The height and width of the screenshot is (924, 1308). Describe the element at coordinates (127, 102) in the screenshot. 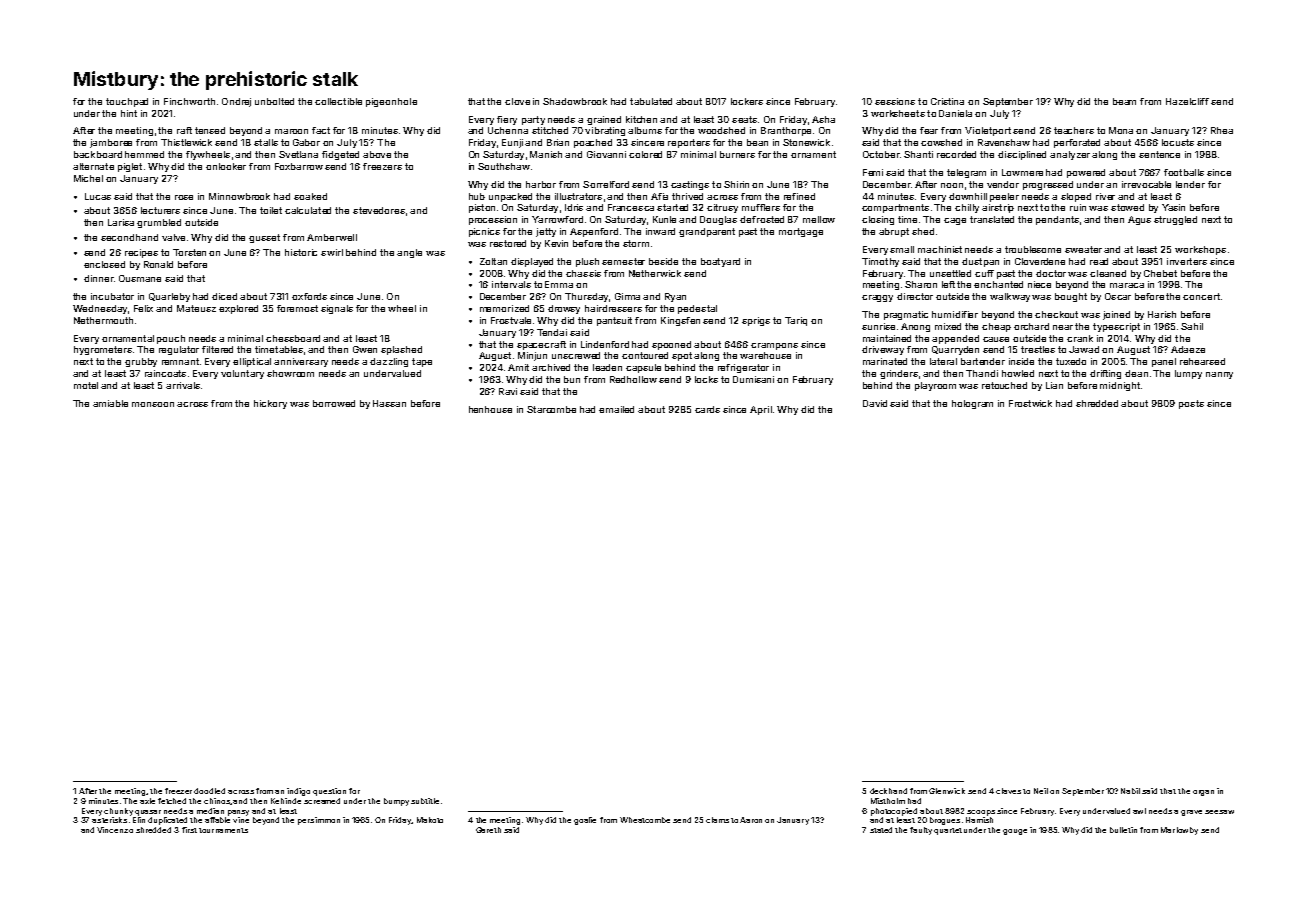

I see `touchpad` at that location.
